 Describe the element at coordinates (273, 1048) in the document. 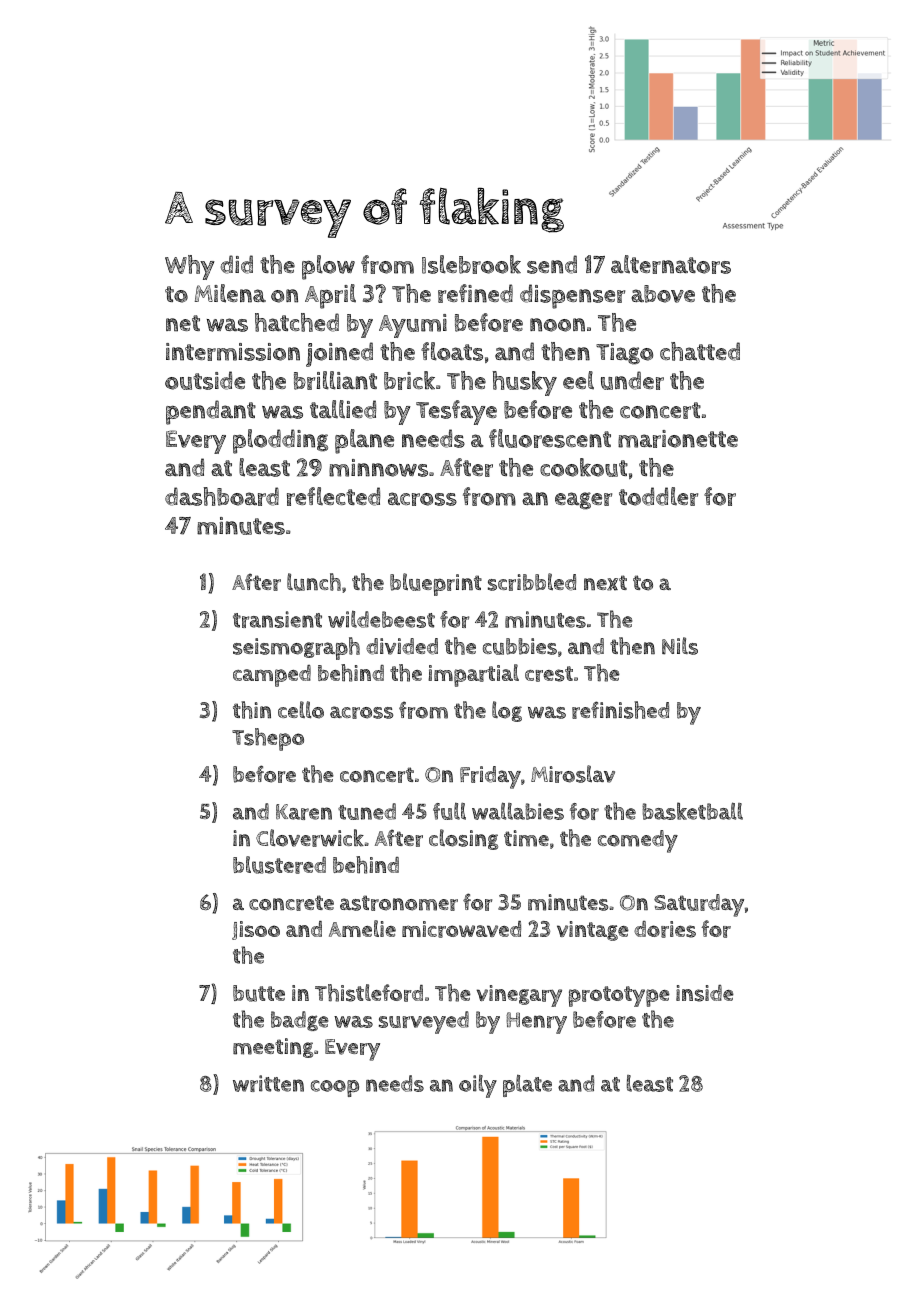

I see `meeting` at that location.
